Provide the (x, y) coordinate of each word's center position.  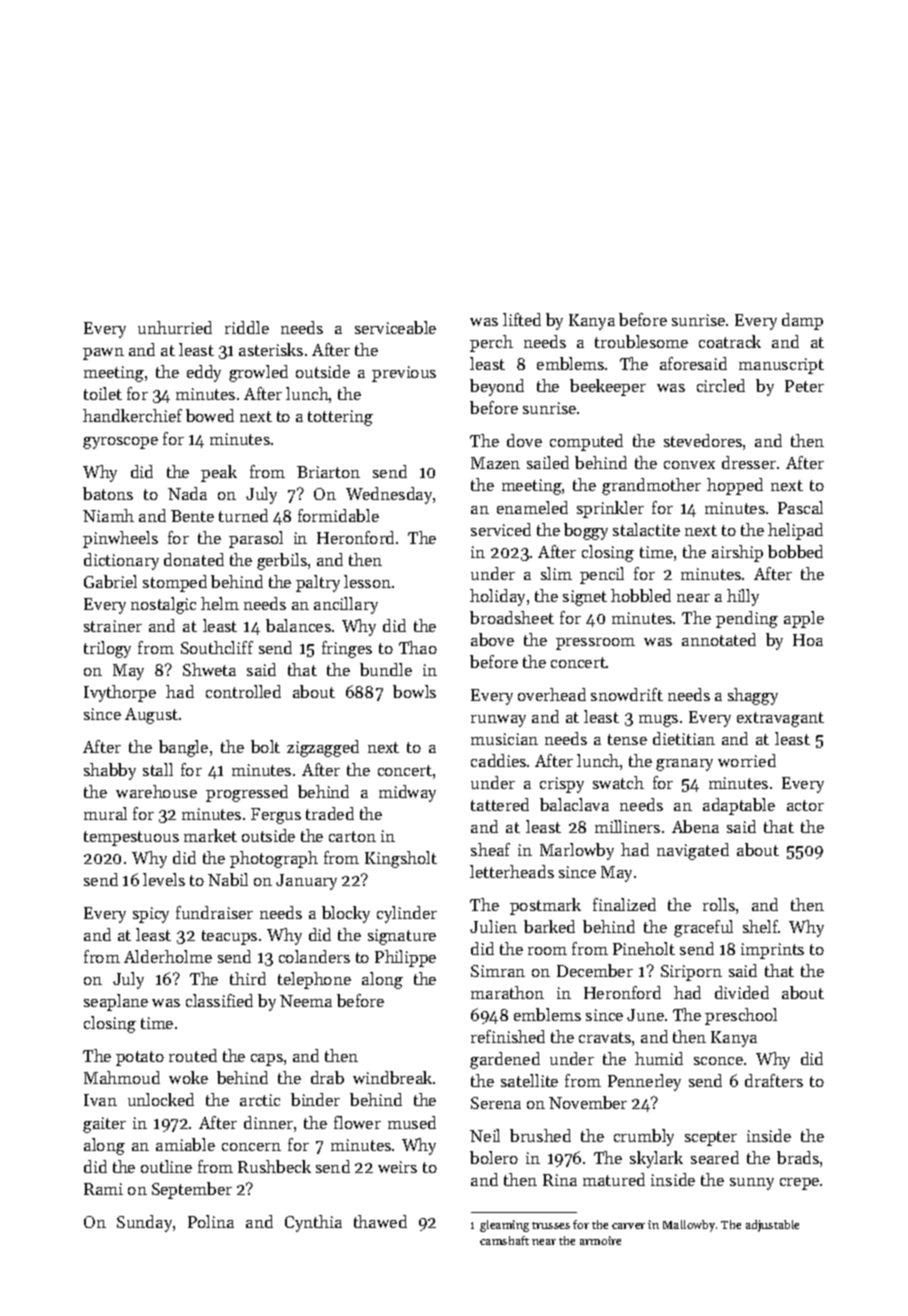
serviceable (395, 327)
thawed (380, 1221)
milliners (627, 826)
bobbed (795, 551)
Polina (211, 1221)
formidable (338, 515)
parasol (256, 539)
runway (498, 721)
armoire (600, 1240)
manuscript (781, 366)
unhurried (175, 327)
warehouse (156, 791)
